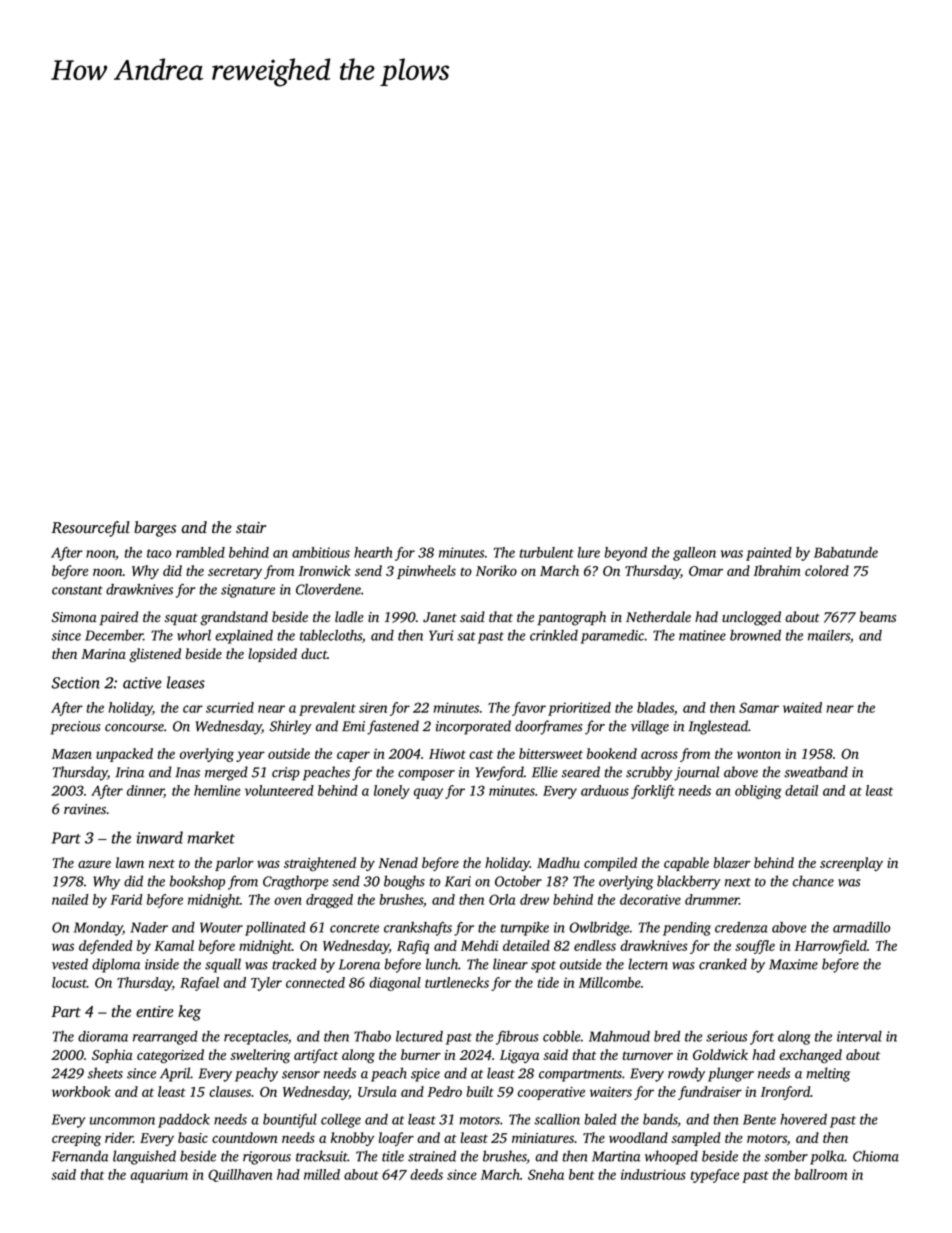 The image size is (952, 1233). What do you see at coordinates (534, 899) in the document?
I see `drew` at bounding box center [534, 899].
